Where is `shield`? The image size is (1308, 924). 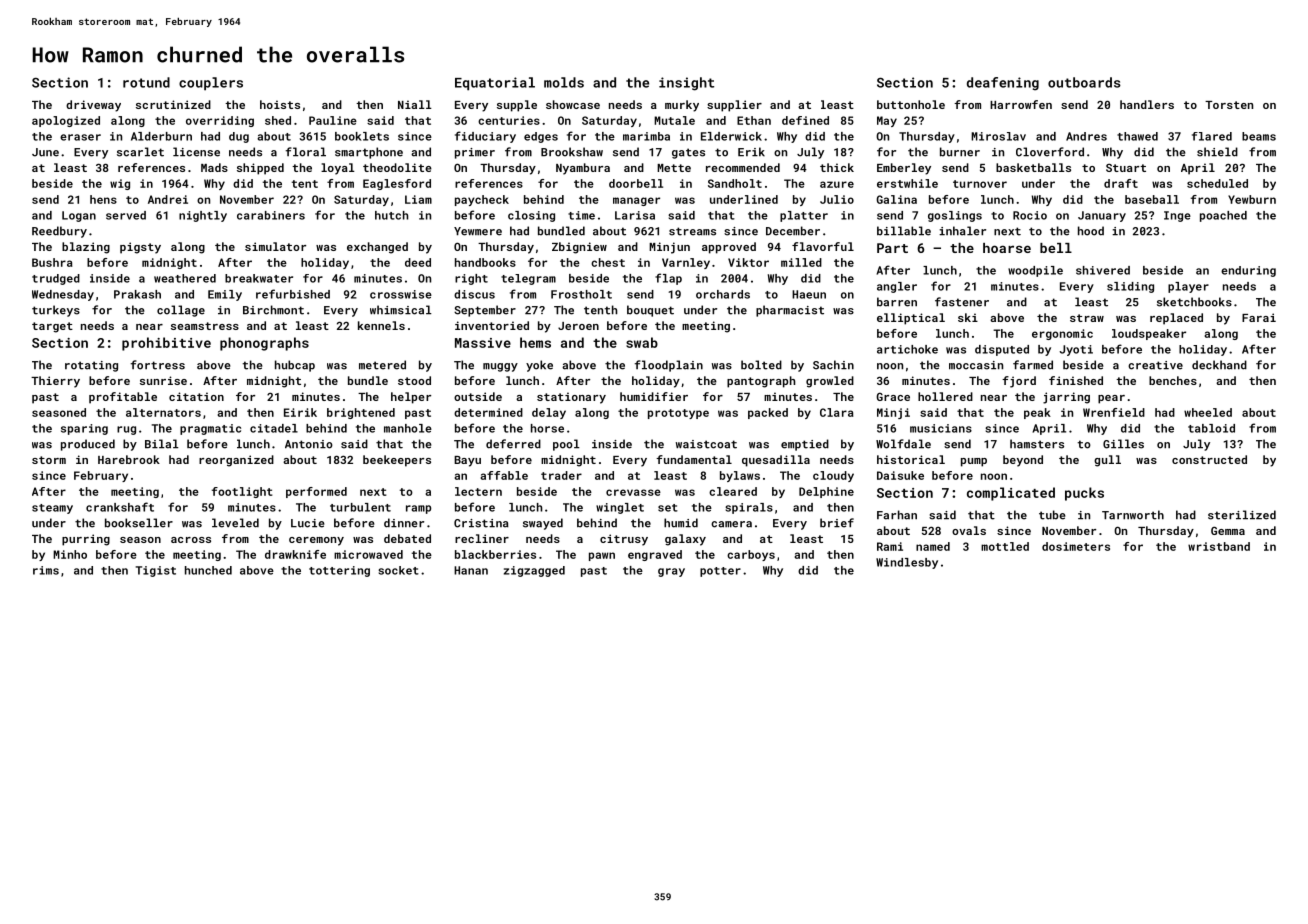 shield is located at coordinates (1217, 152).
